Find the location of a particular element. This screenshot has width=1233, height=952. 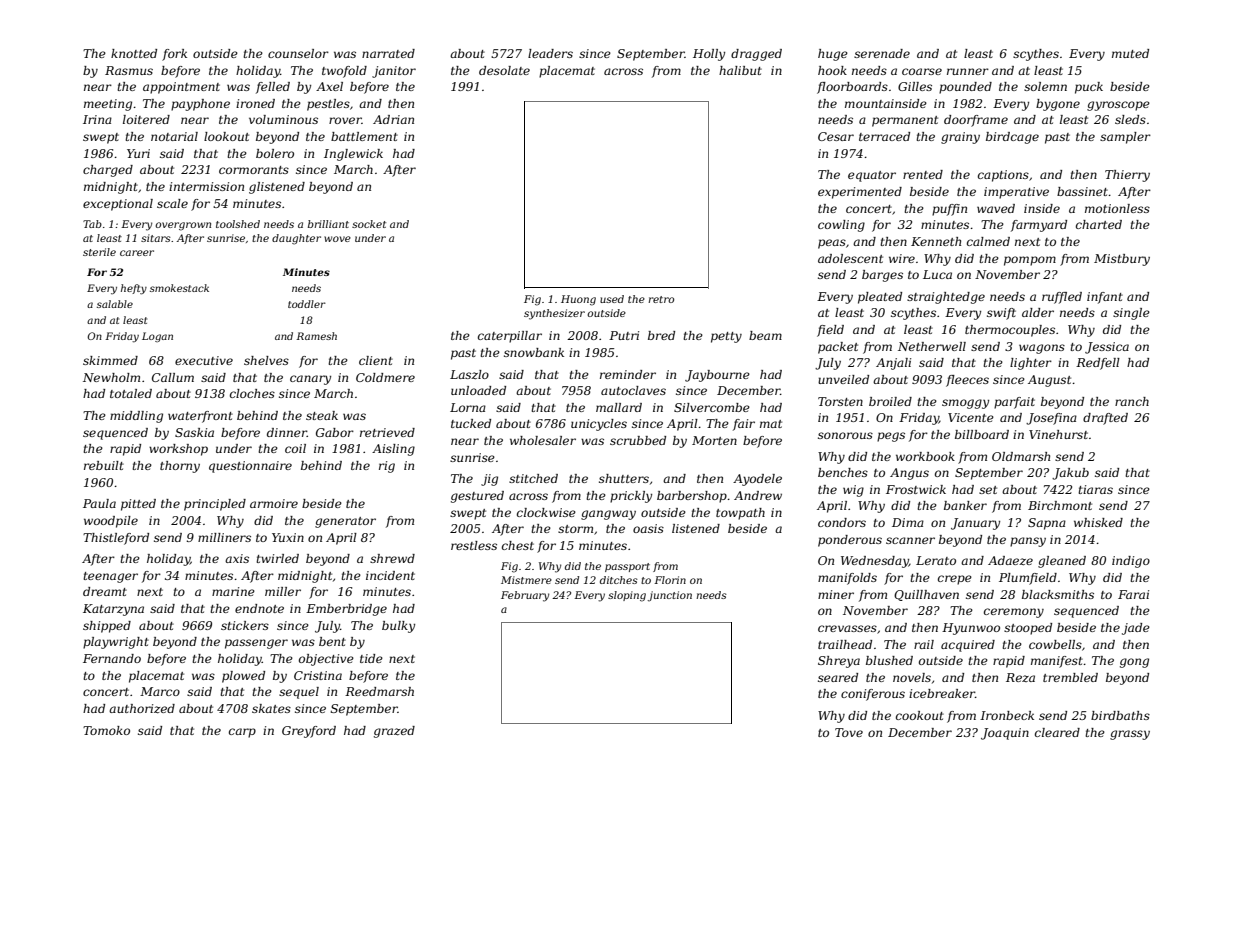

armoire is located at coordinates (274, 503).
